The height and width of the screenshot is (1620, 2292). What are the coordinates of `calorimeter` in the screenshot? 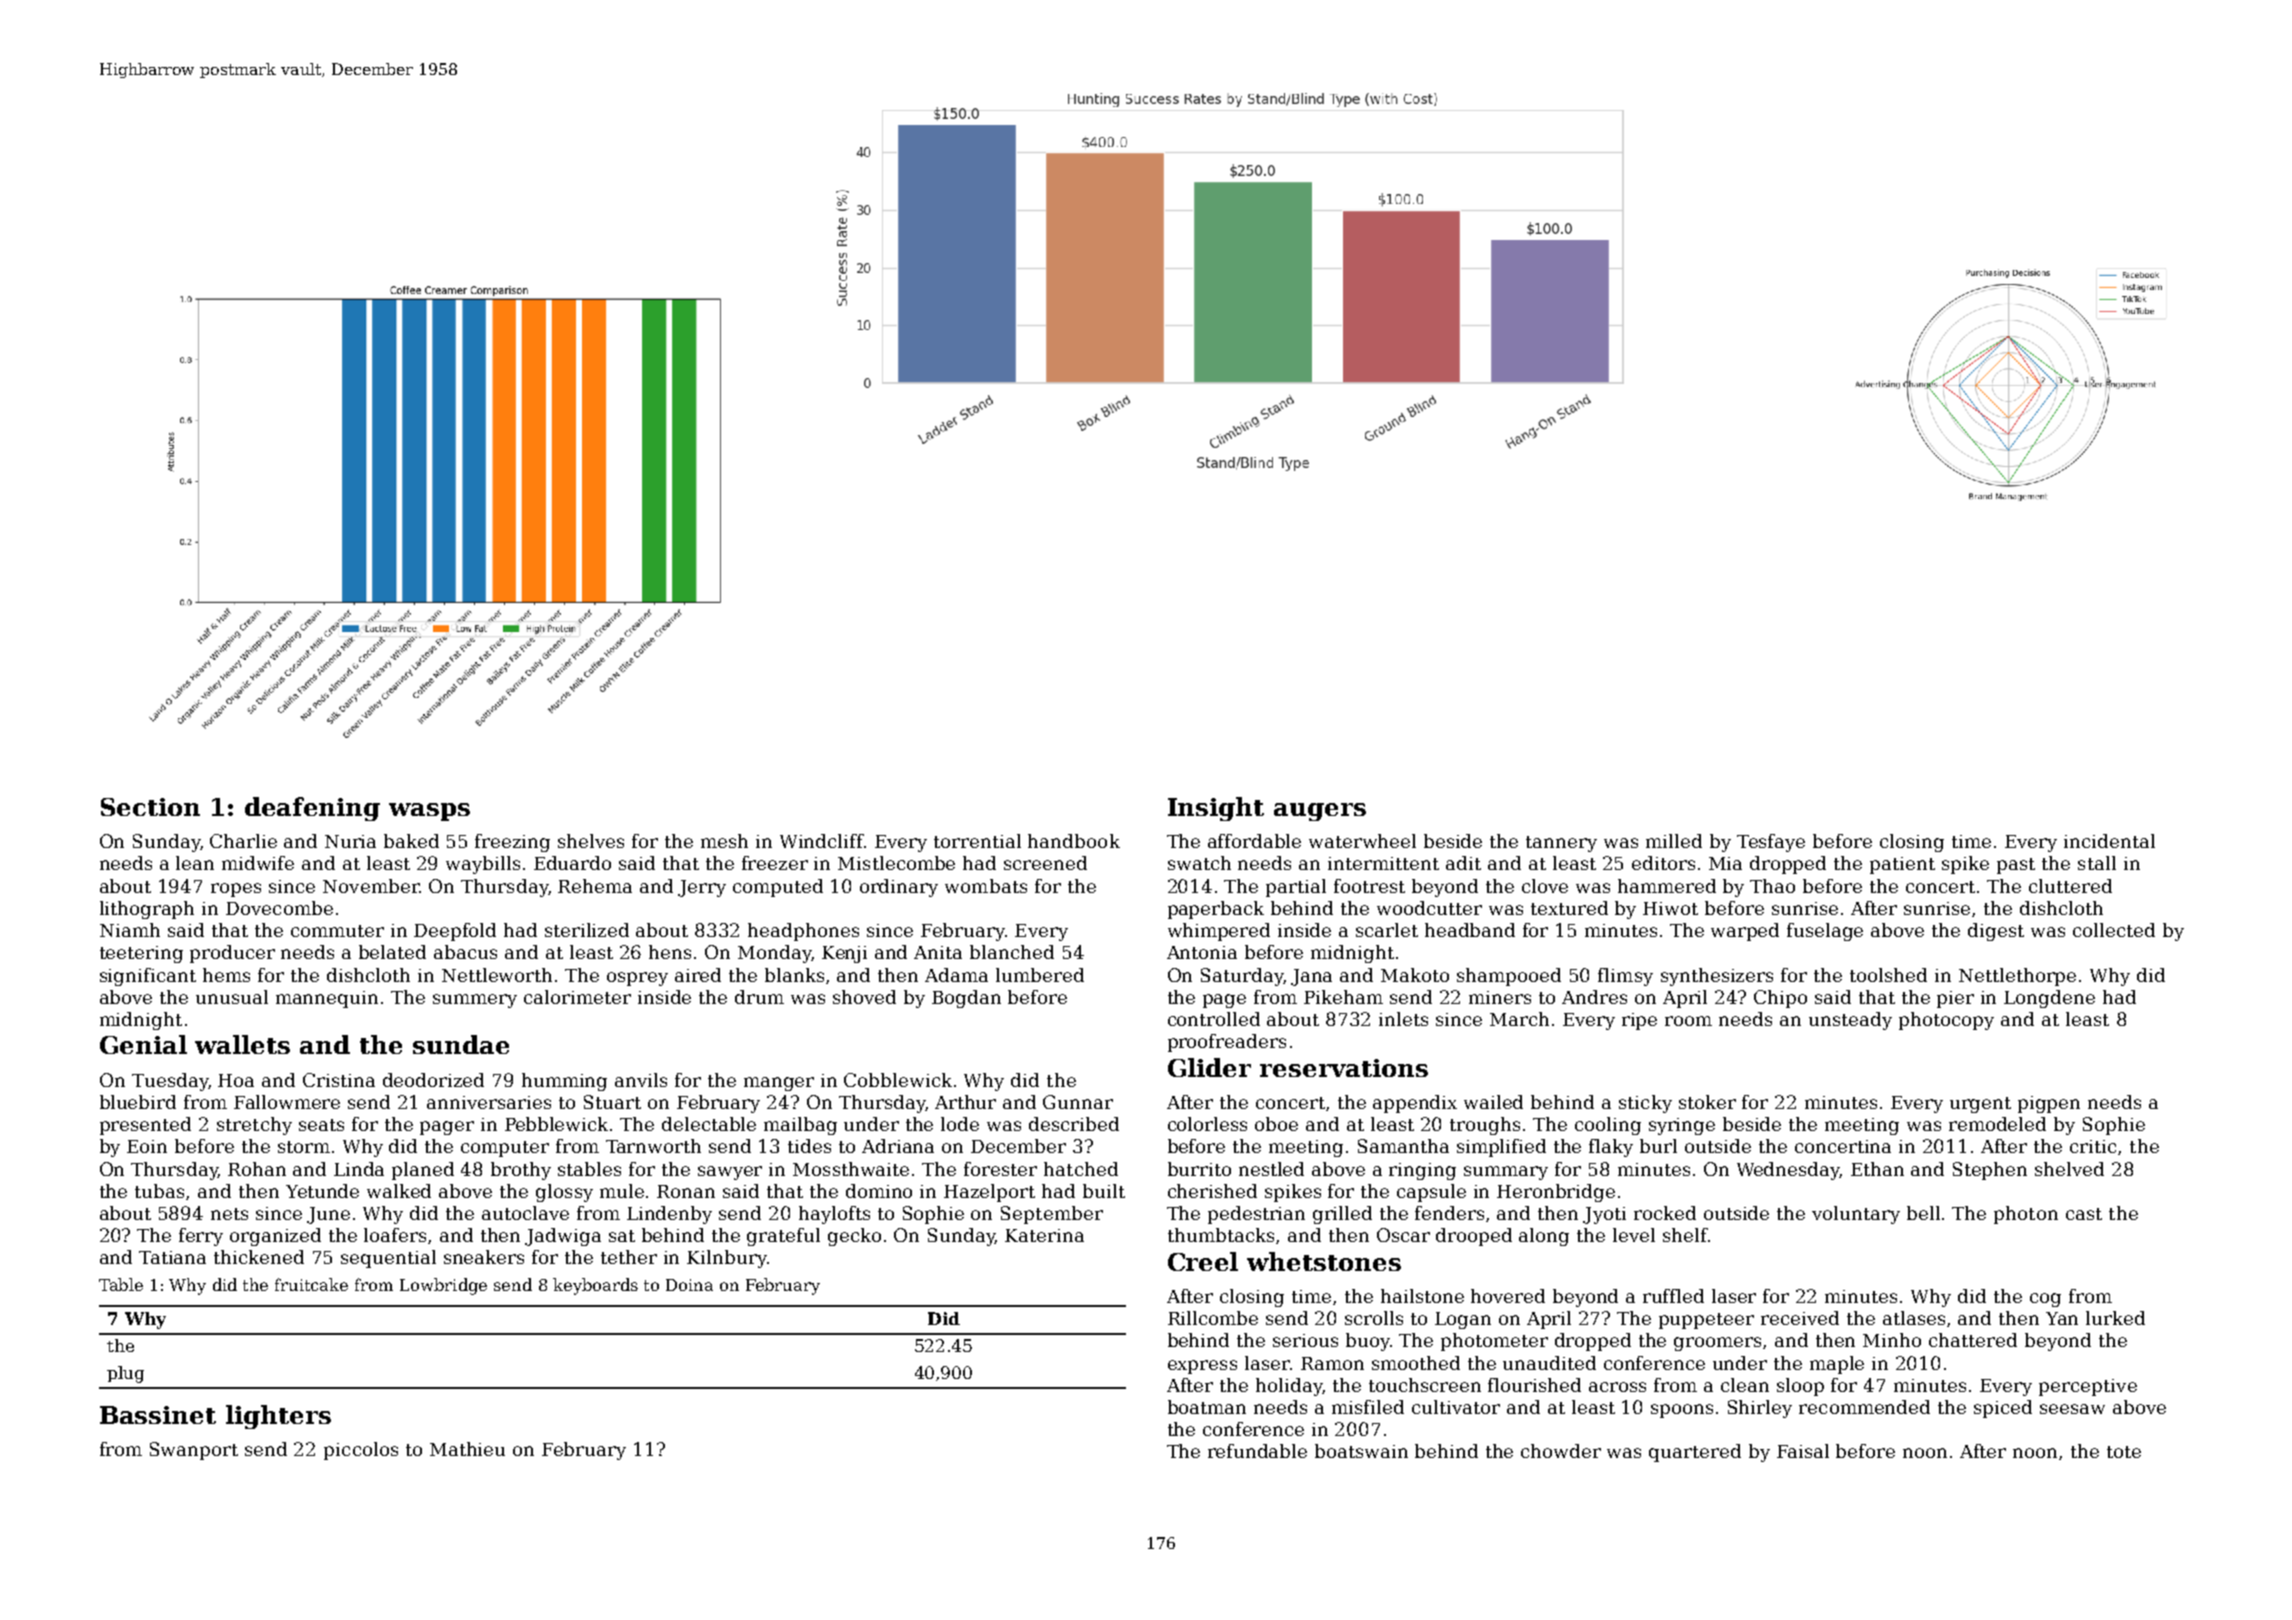 It's located at (577, 997).
